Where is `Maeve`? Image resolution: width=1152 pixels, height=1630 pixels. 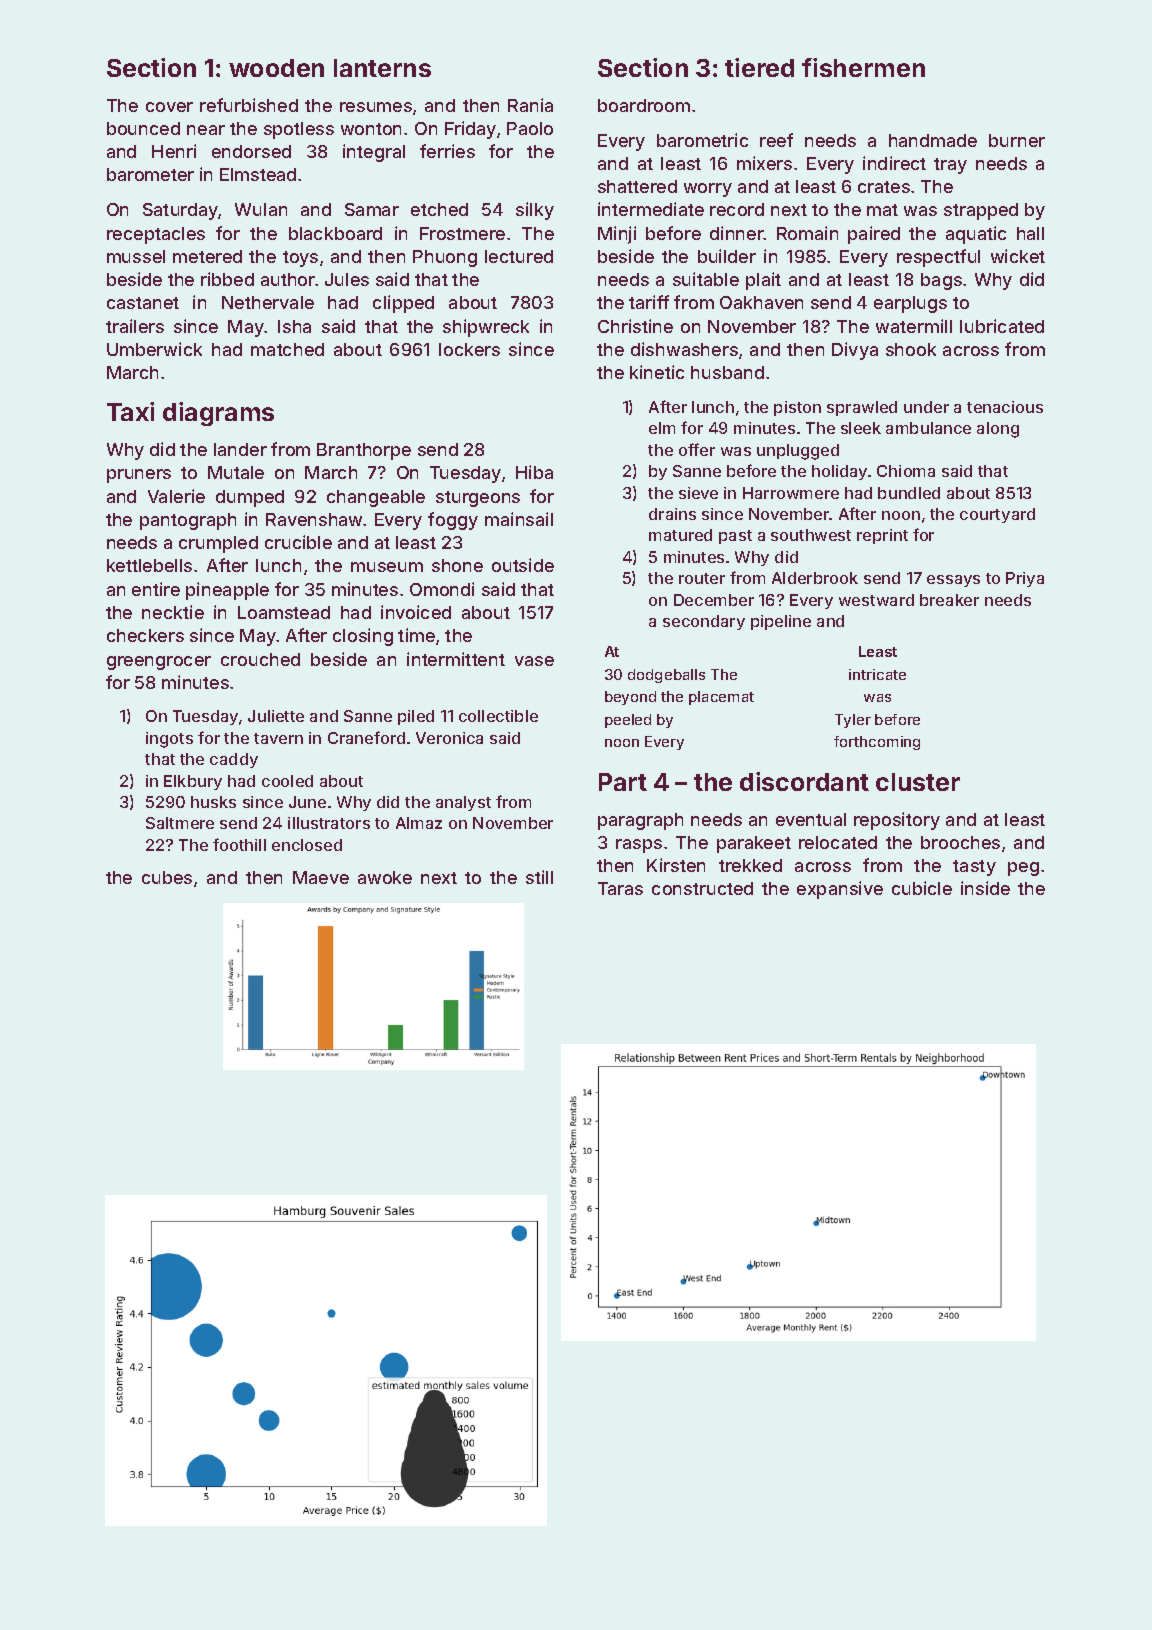
Maeve is located at coordinates (321, 877).
